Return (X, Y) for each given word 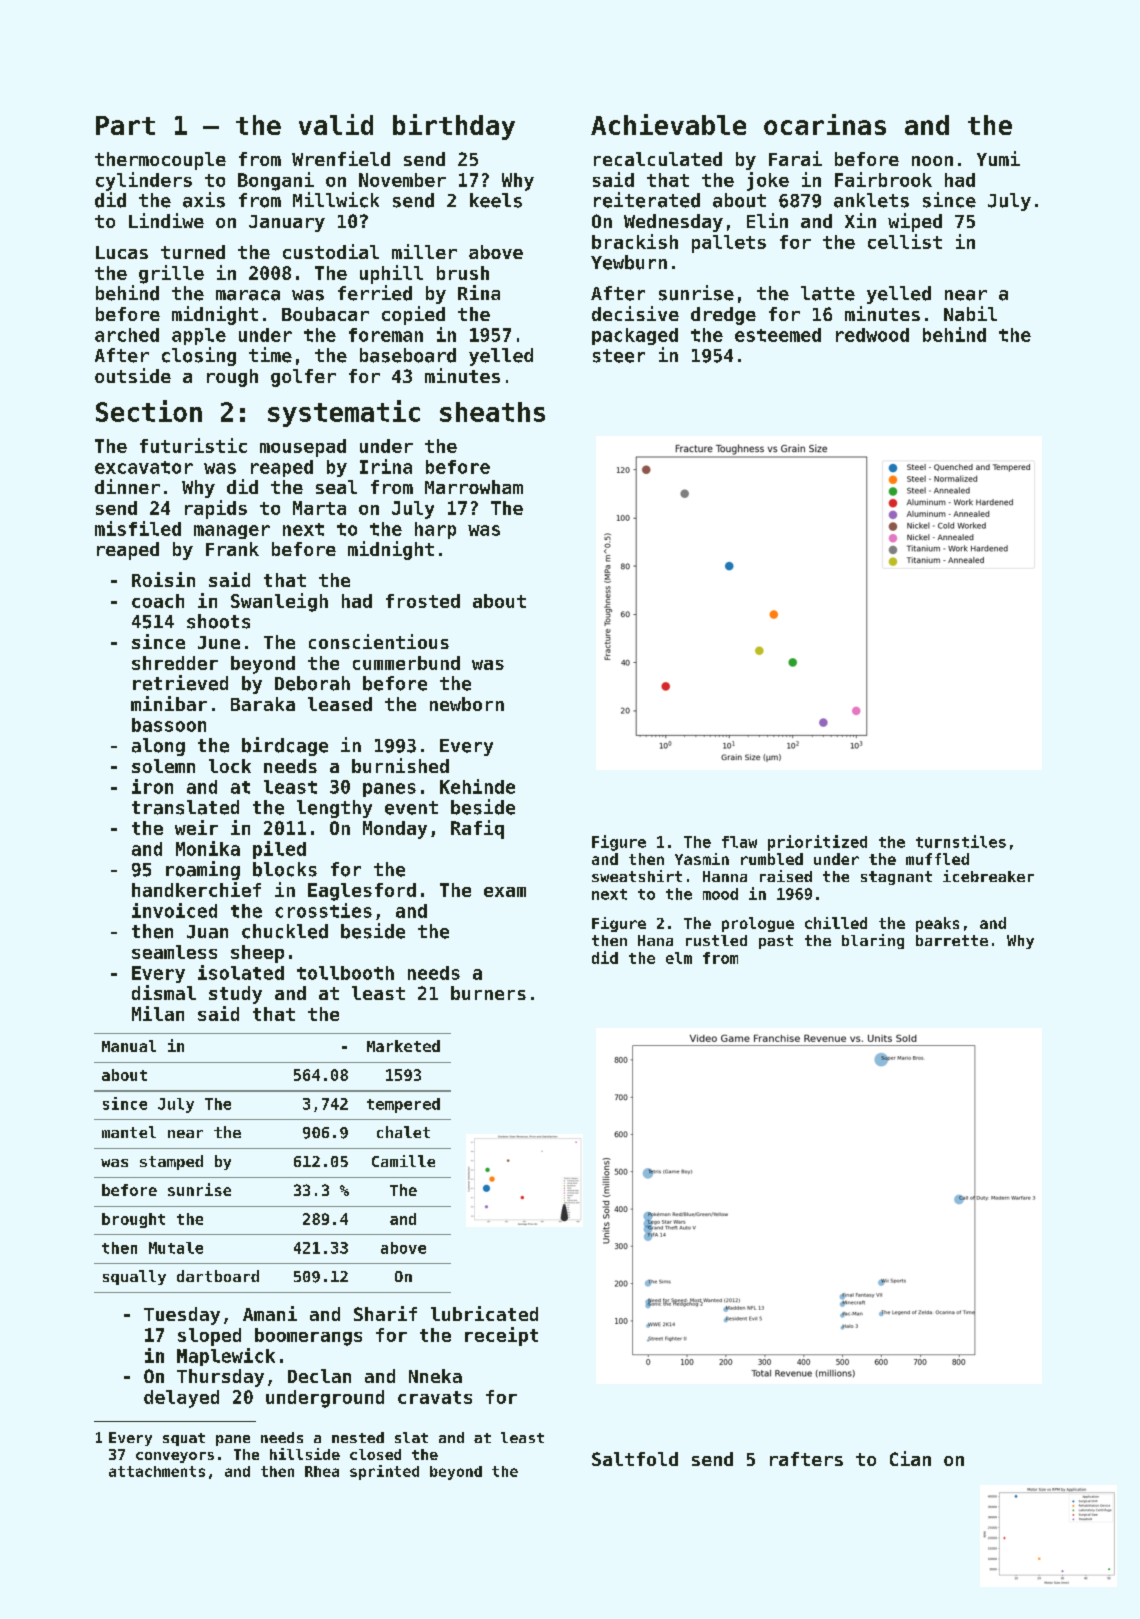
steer (619, 356)
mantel (129, 1132)
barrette (952, 940)
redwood (872, 335)
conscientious (379, 641)
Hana (655, 940)
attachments (157, 1471)
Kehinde (477, 786)
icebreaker (988, 876)
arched (127, 335)
